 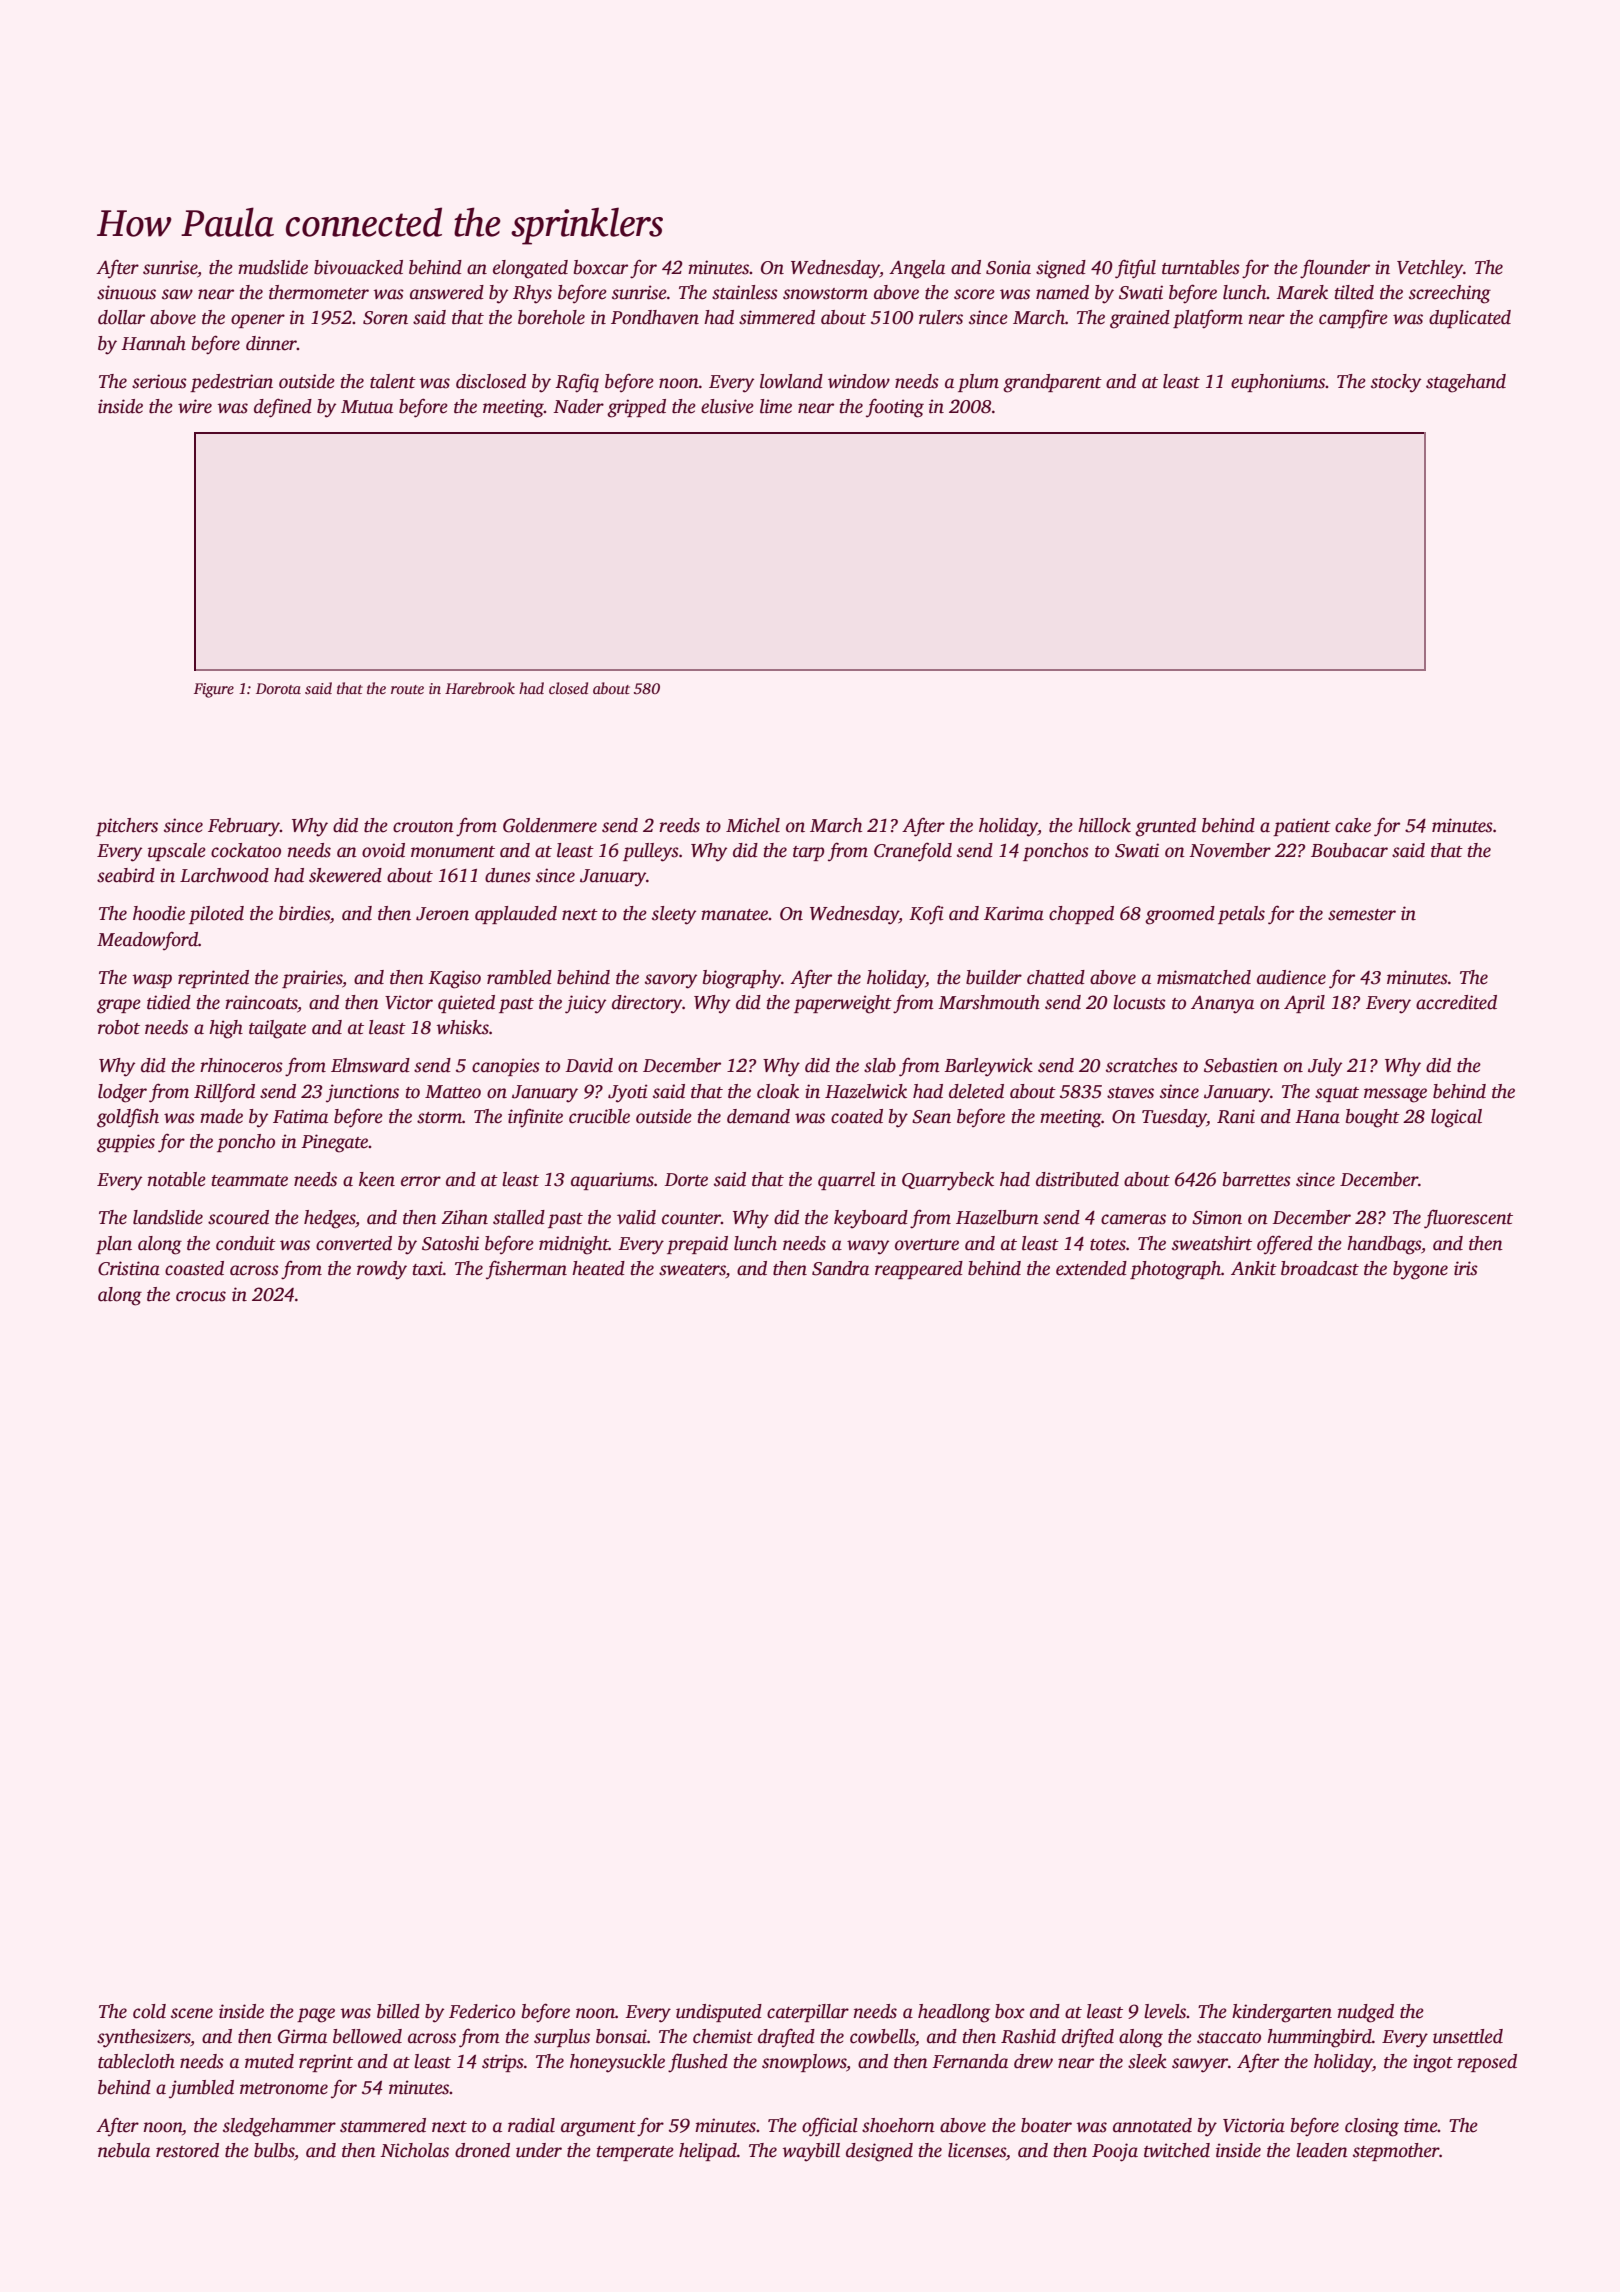 What do you see at coordinates (1291, 977) in the screenshot?
I see `audience` at bounding box center [1291, 977].
